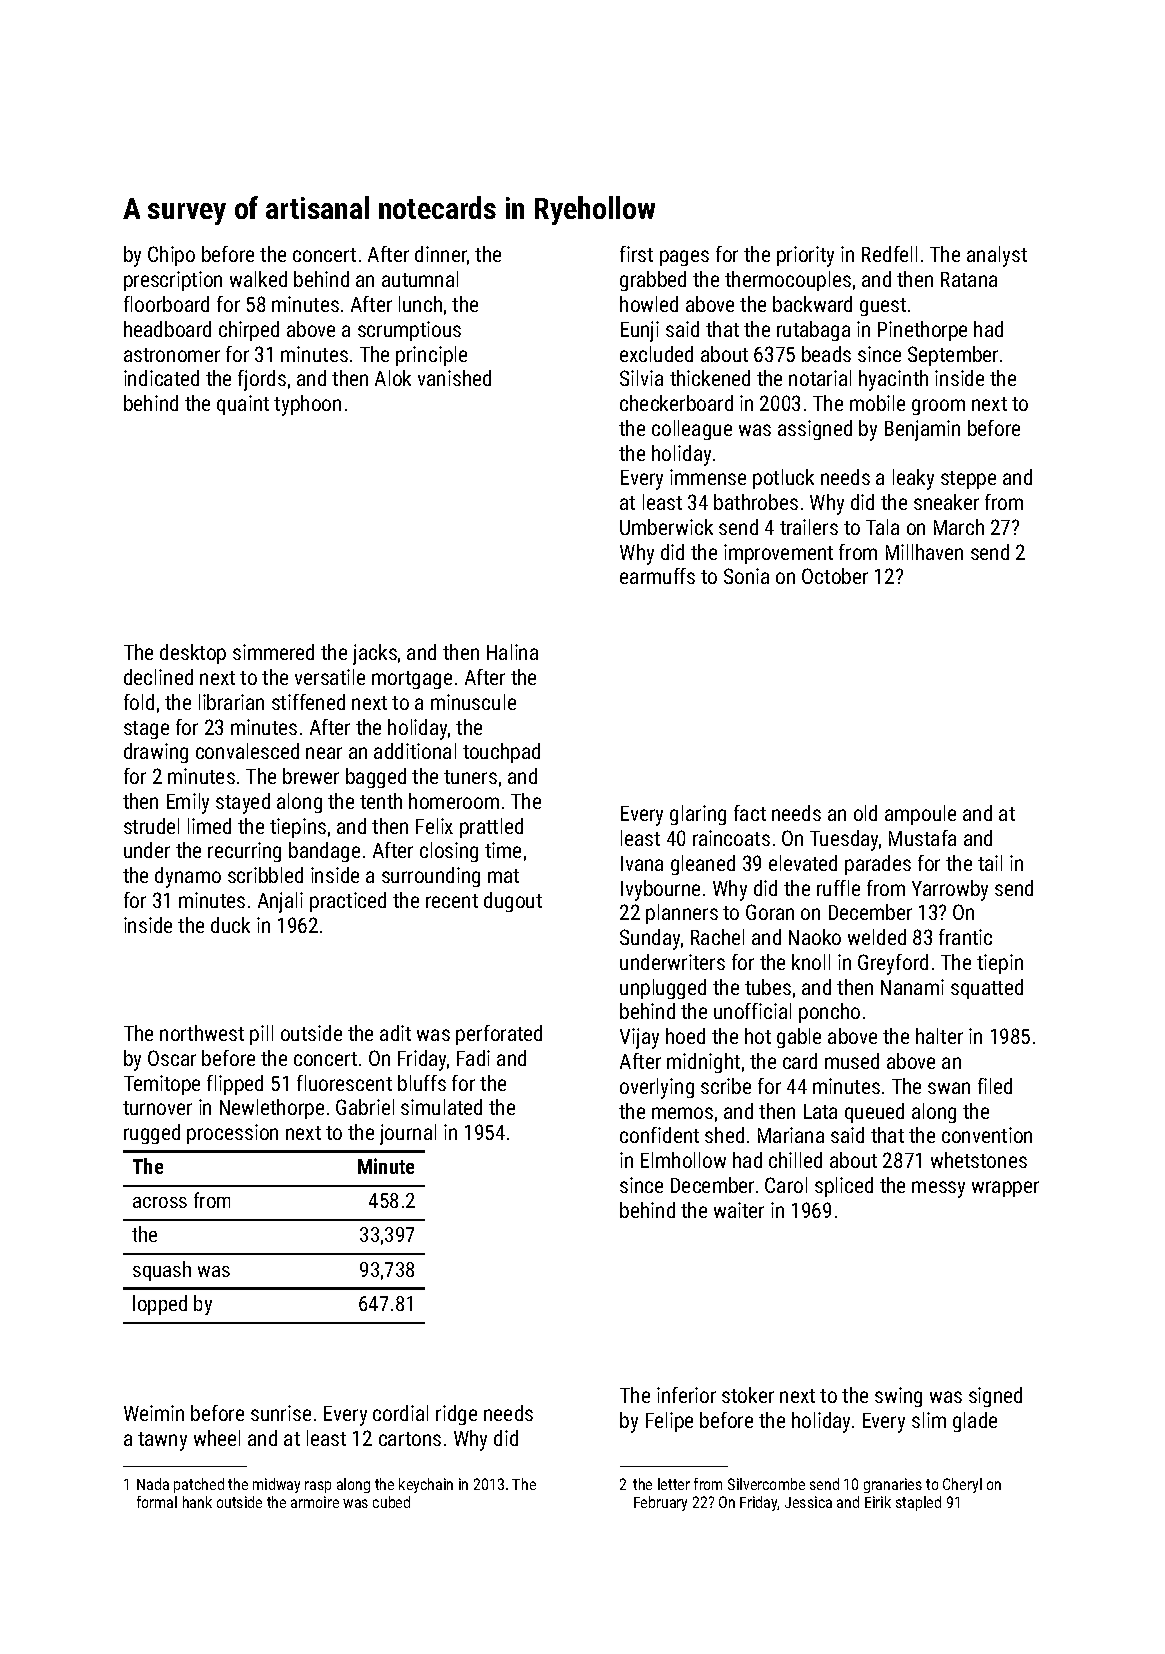 The image size is (1165, 1654). What do you see at coordinates (684, 258) in the page?
I see `pages` at bounding box center [684, 258].
